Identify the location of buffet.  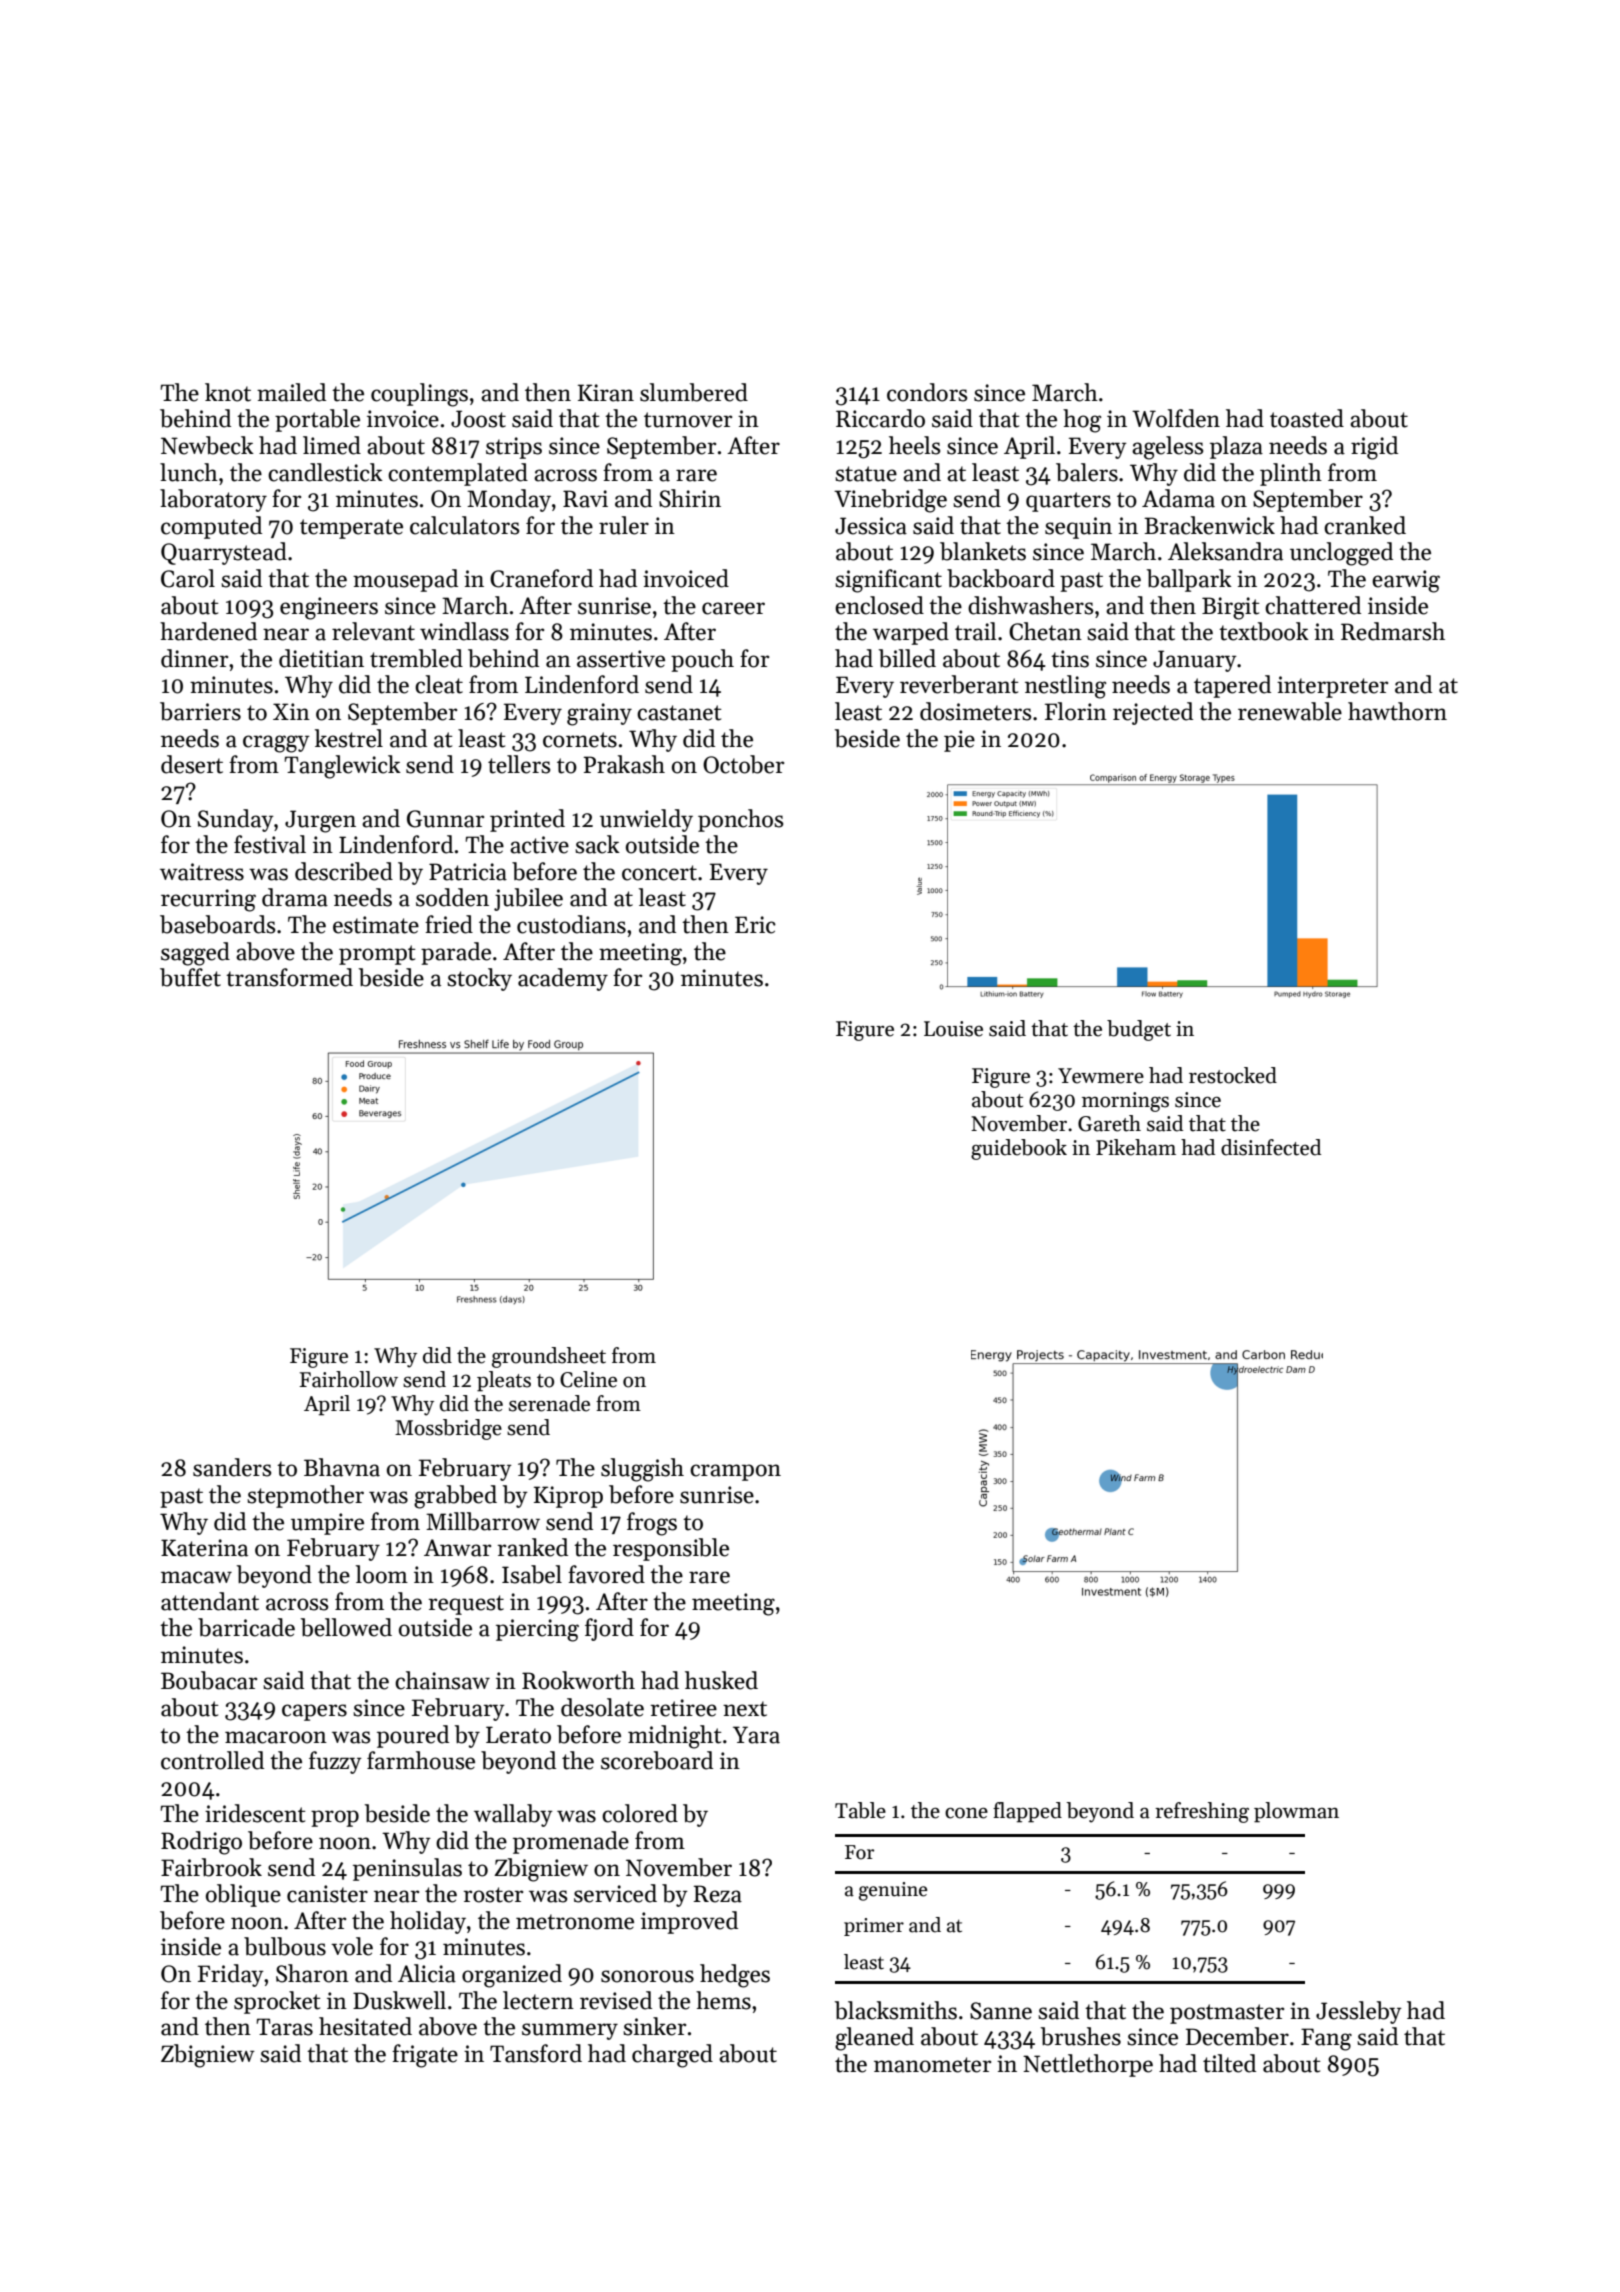
(190, 977).
